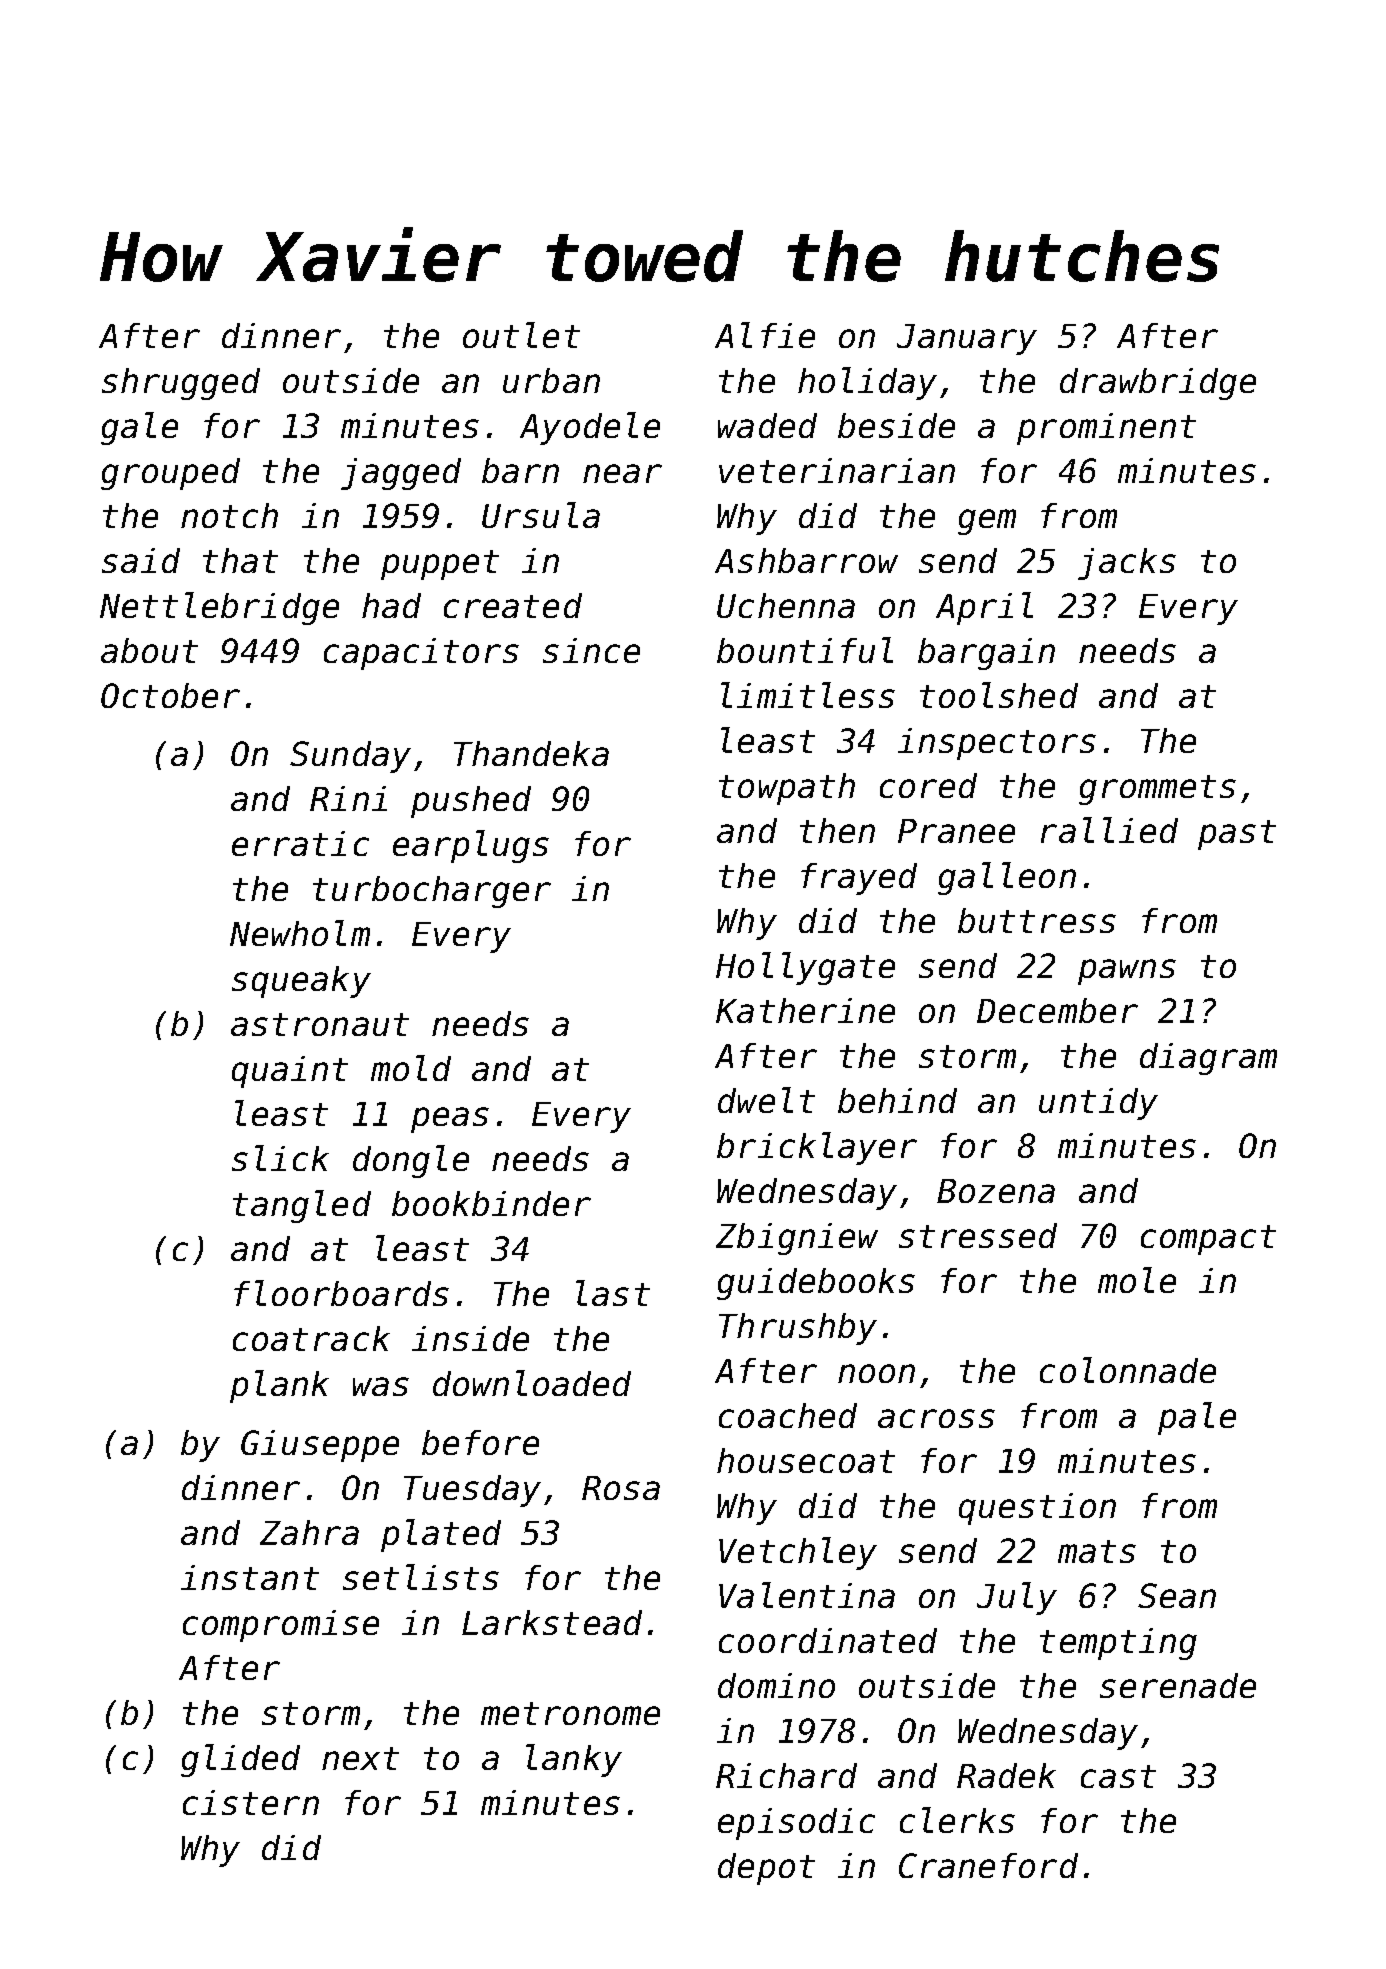 The height and width of the screenshot is (1969, 1386). I want to click on colonnade, so click(1128, 1370).
